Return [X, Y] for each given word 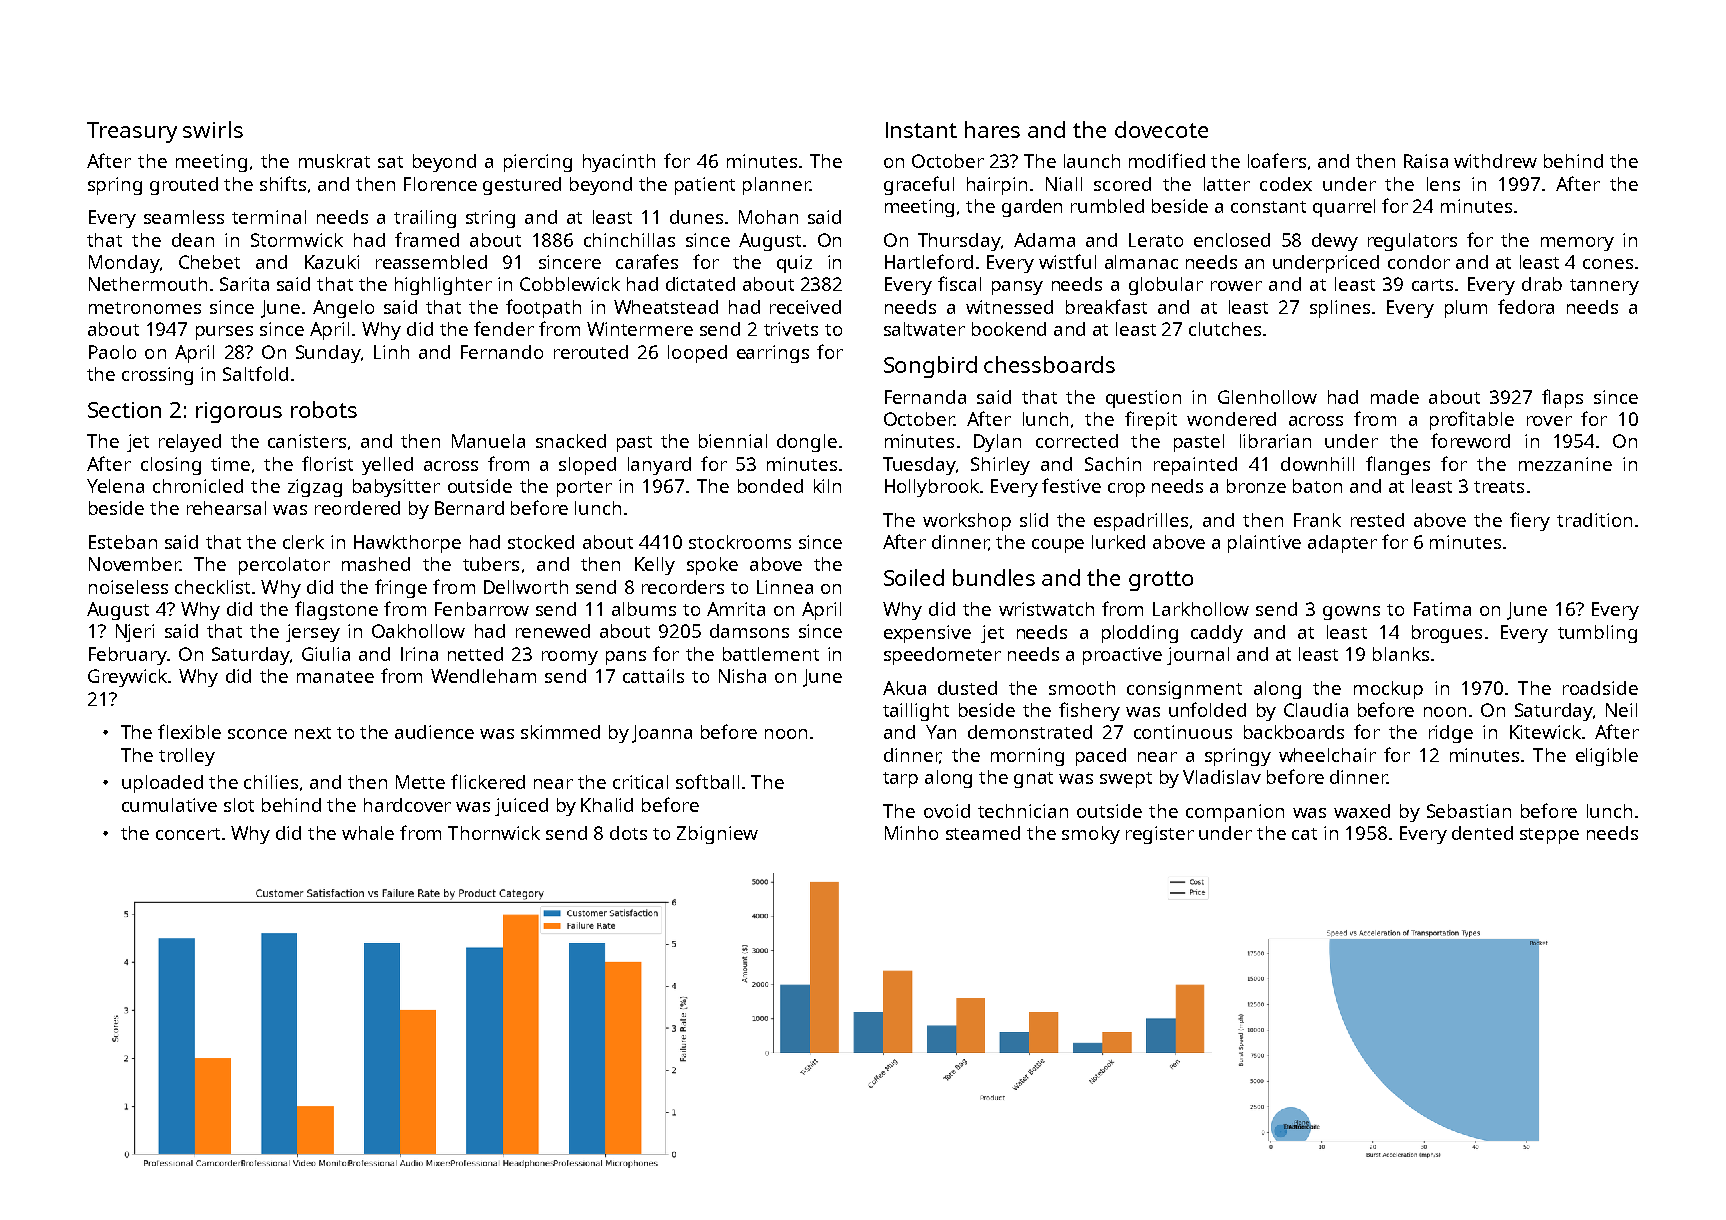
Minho [911, 833]
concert [188, 834]
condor [1419, 262]
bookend [1009, 329]
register [1160, 835]
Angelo [343, 309]
